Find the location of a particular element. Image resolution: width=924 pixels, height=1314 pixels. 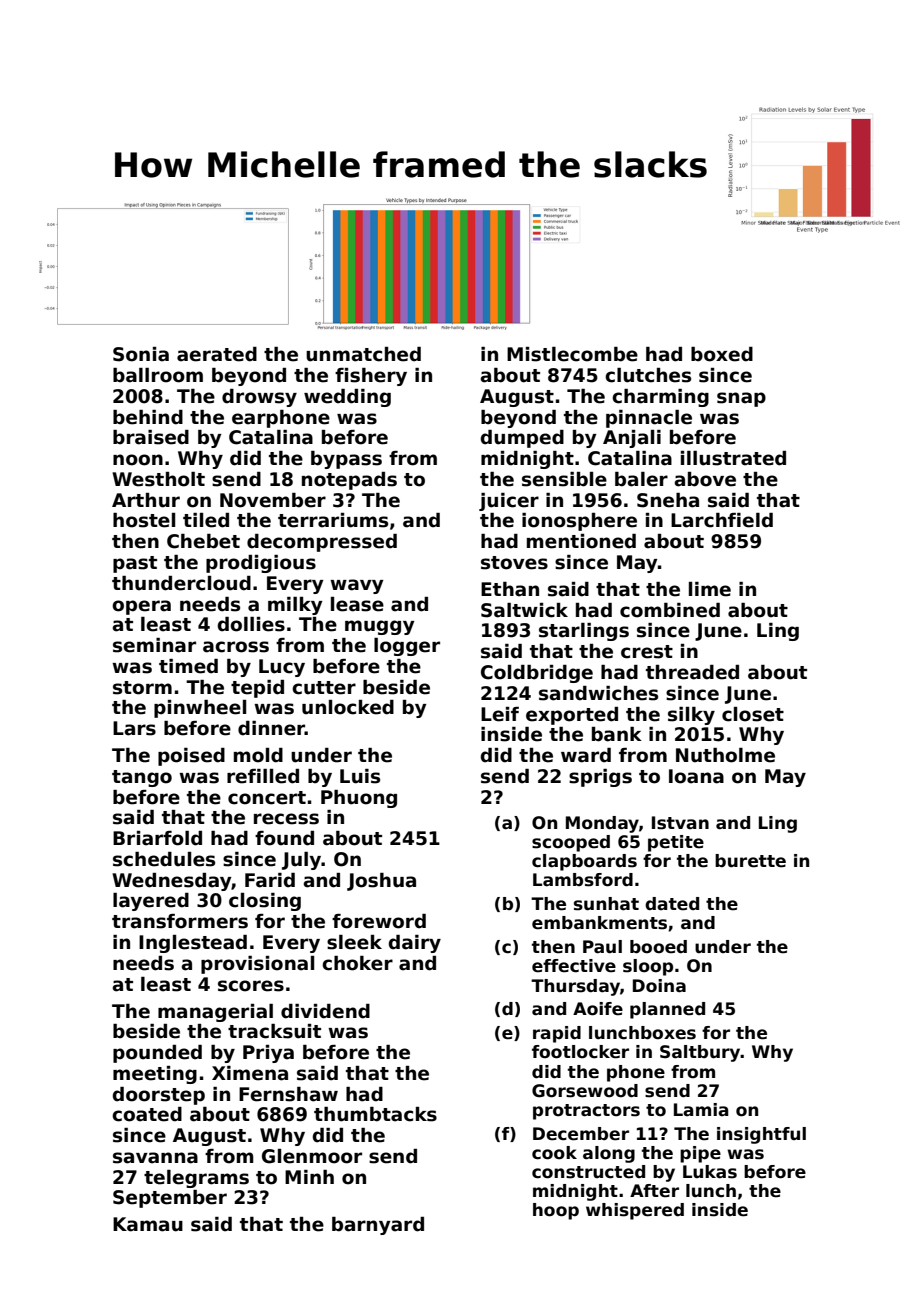

aerated is located at coordinates (217, 354).
